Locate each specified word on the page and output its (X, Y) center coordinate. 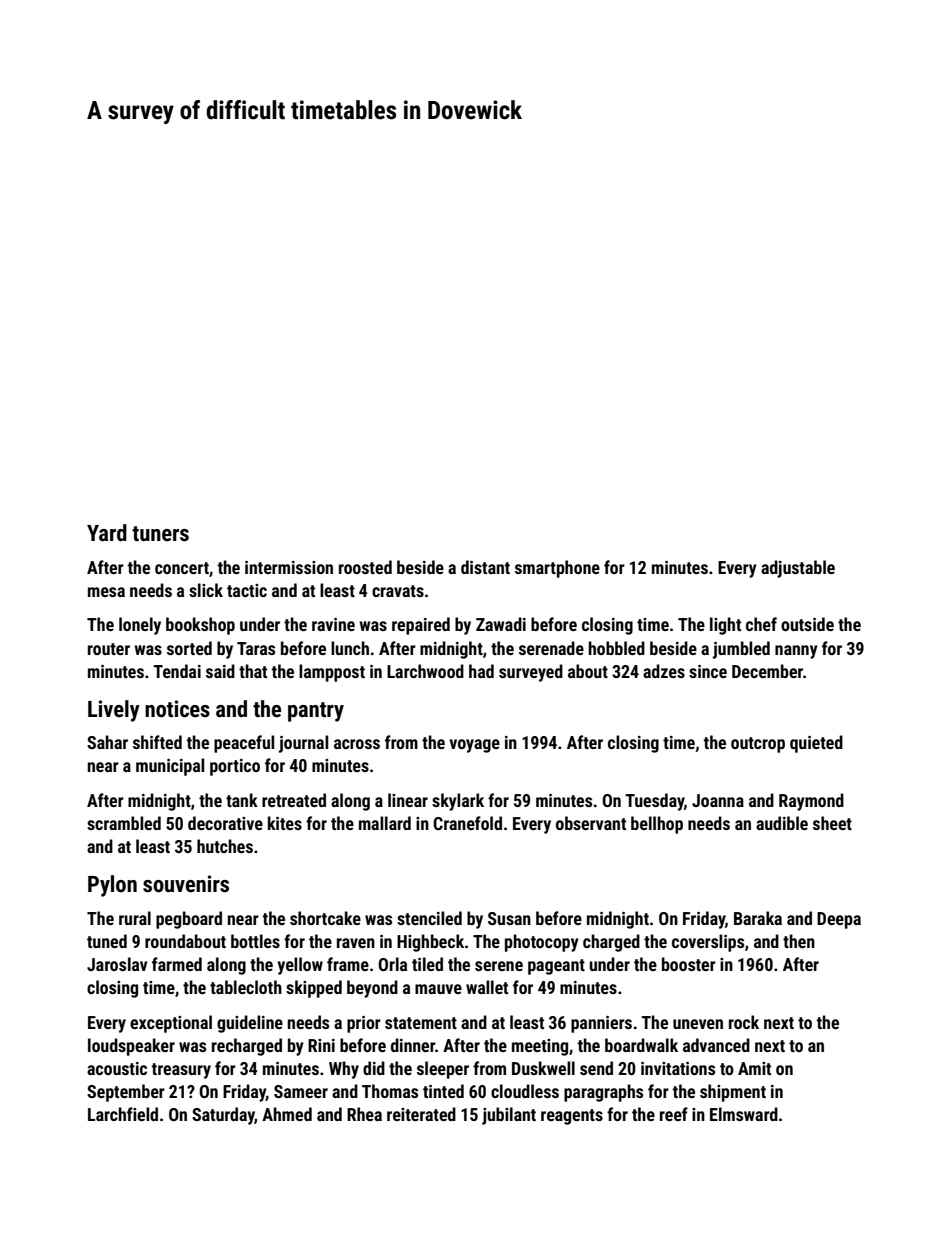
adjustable (798, 569)
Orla (392, 964)
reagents (572, 1117)
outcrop (758, 745)
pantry (316, 712)
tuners (160, 534)
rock (744, 1022)
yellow (300, 966)
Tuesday (654, 802)
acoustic (117, 1068)
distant (485, 567)
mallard (385, 823)
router (109, 649)
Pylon (112, 886)
